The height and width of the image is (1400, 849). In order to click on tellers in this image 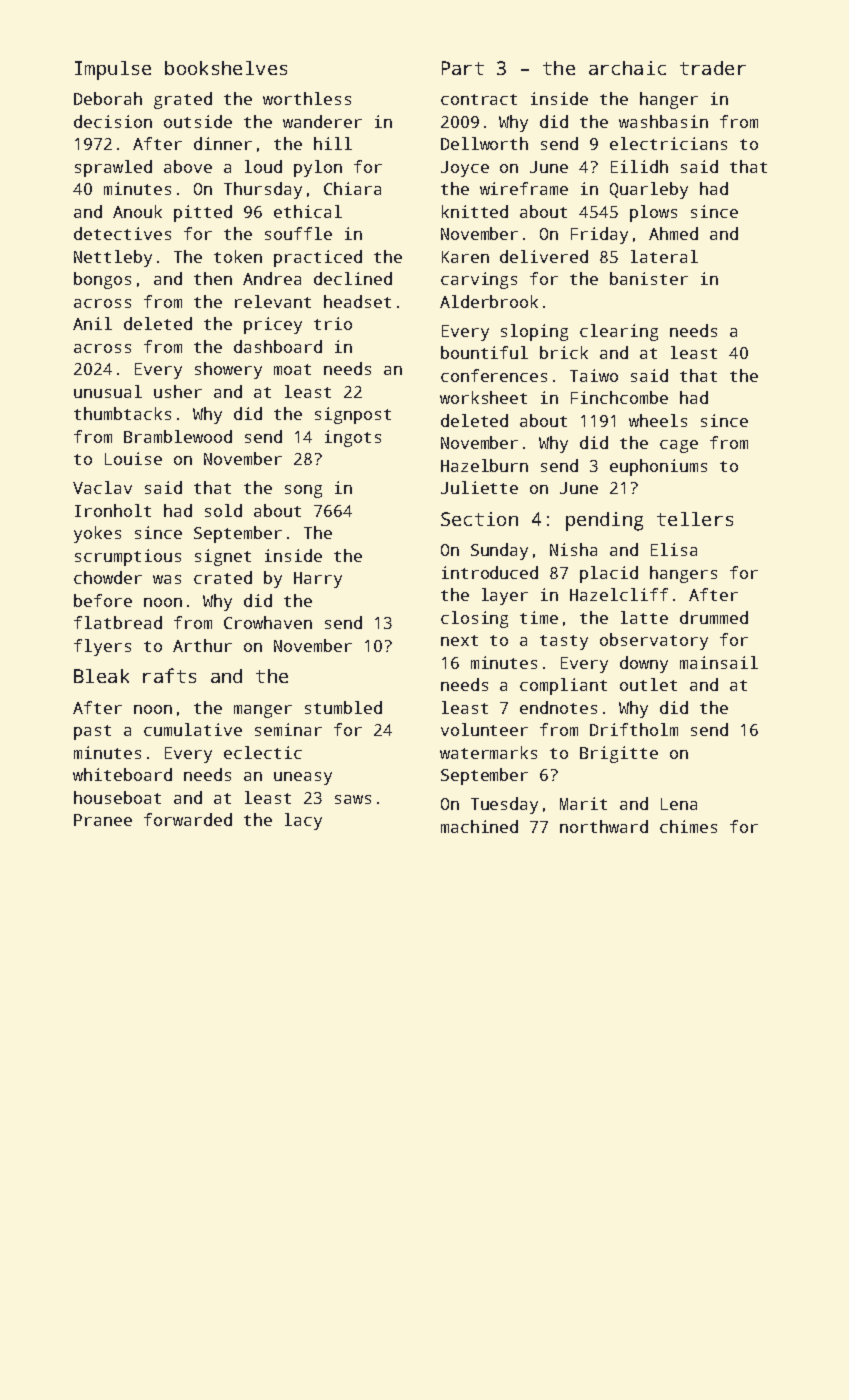, I will do `click(695, 519)`.
